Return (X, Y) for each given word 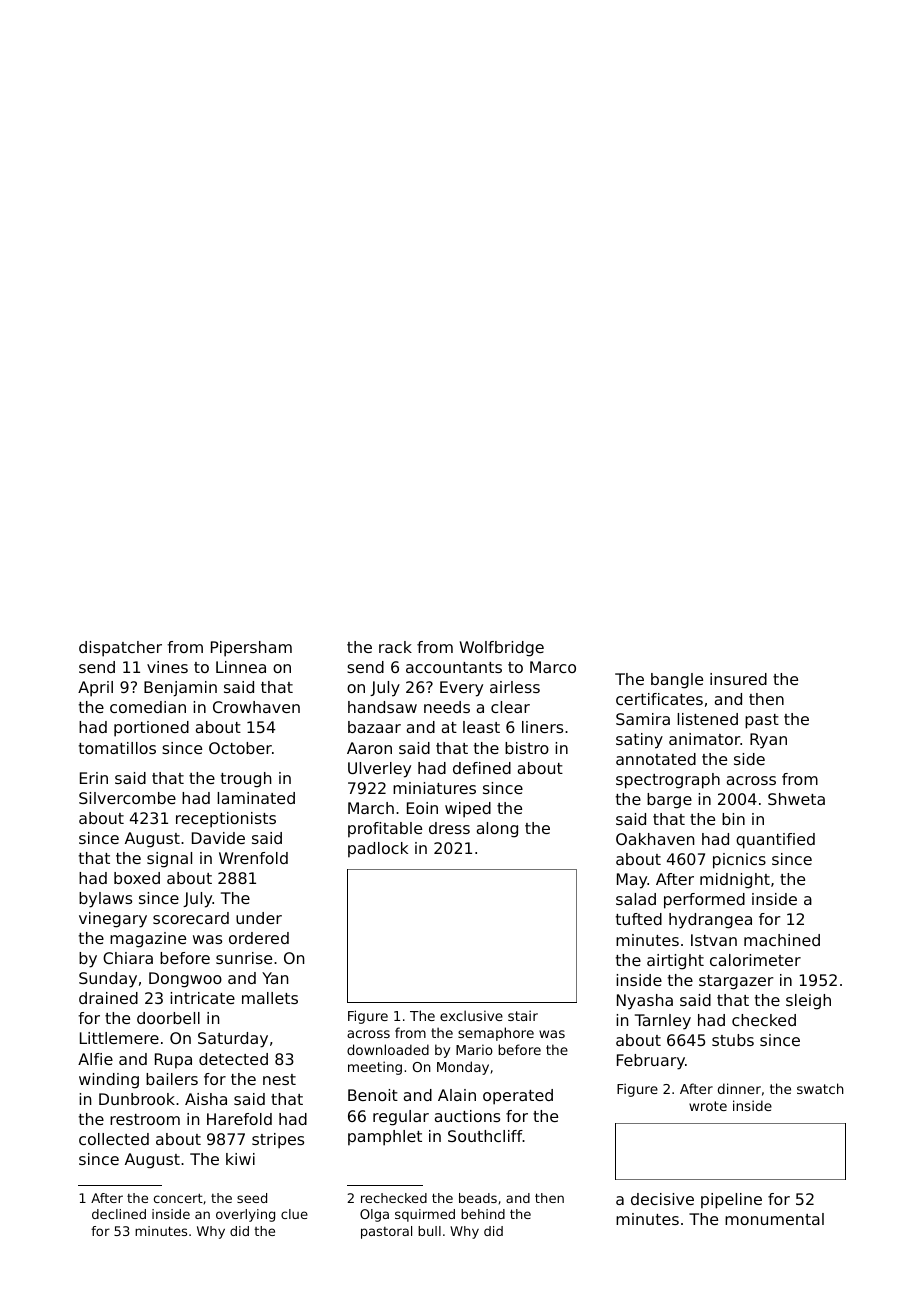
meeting (375, 1068)
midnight (735, 881)
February (651, 1062)
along (497, 830)
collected (114, 1139)
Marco (553, 667)
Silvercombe (127, 798)
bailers (172, 1079)
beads (478, 1198)
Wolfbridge (502, 649)
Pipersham (251, 649)
